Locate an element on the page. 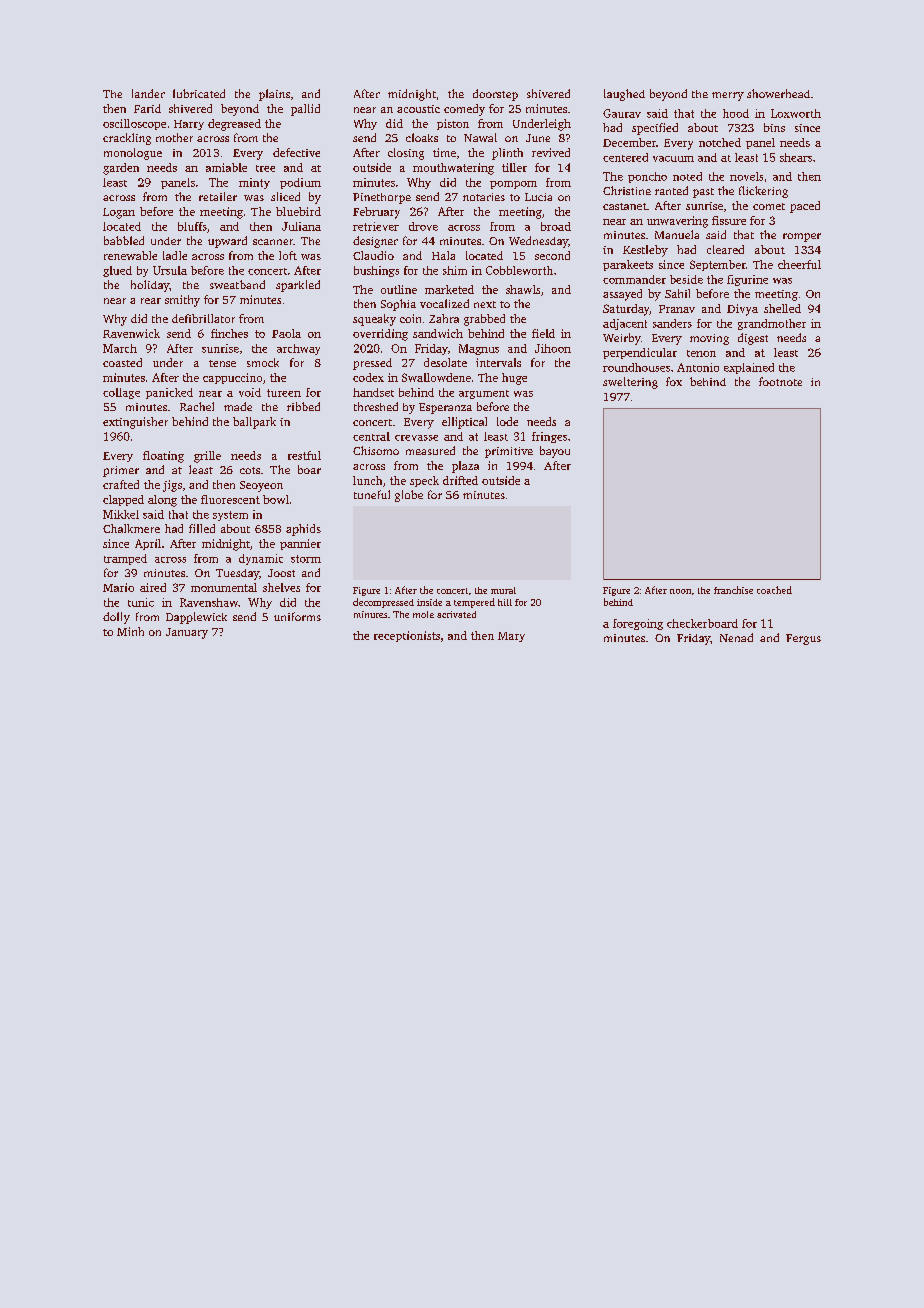 Image resolution: width=924 pixels, height=1308 pixels. restful is located at coordinates (304, 455).
